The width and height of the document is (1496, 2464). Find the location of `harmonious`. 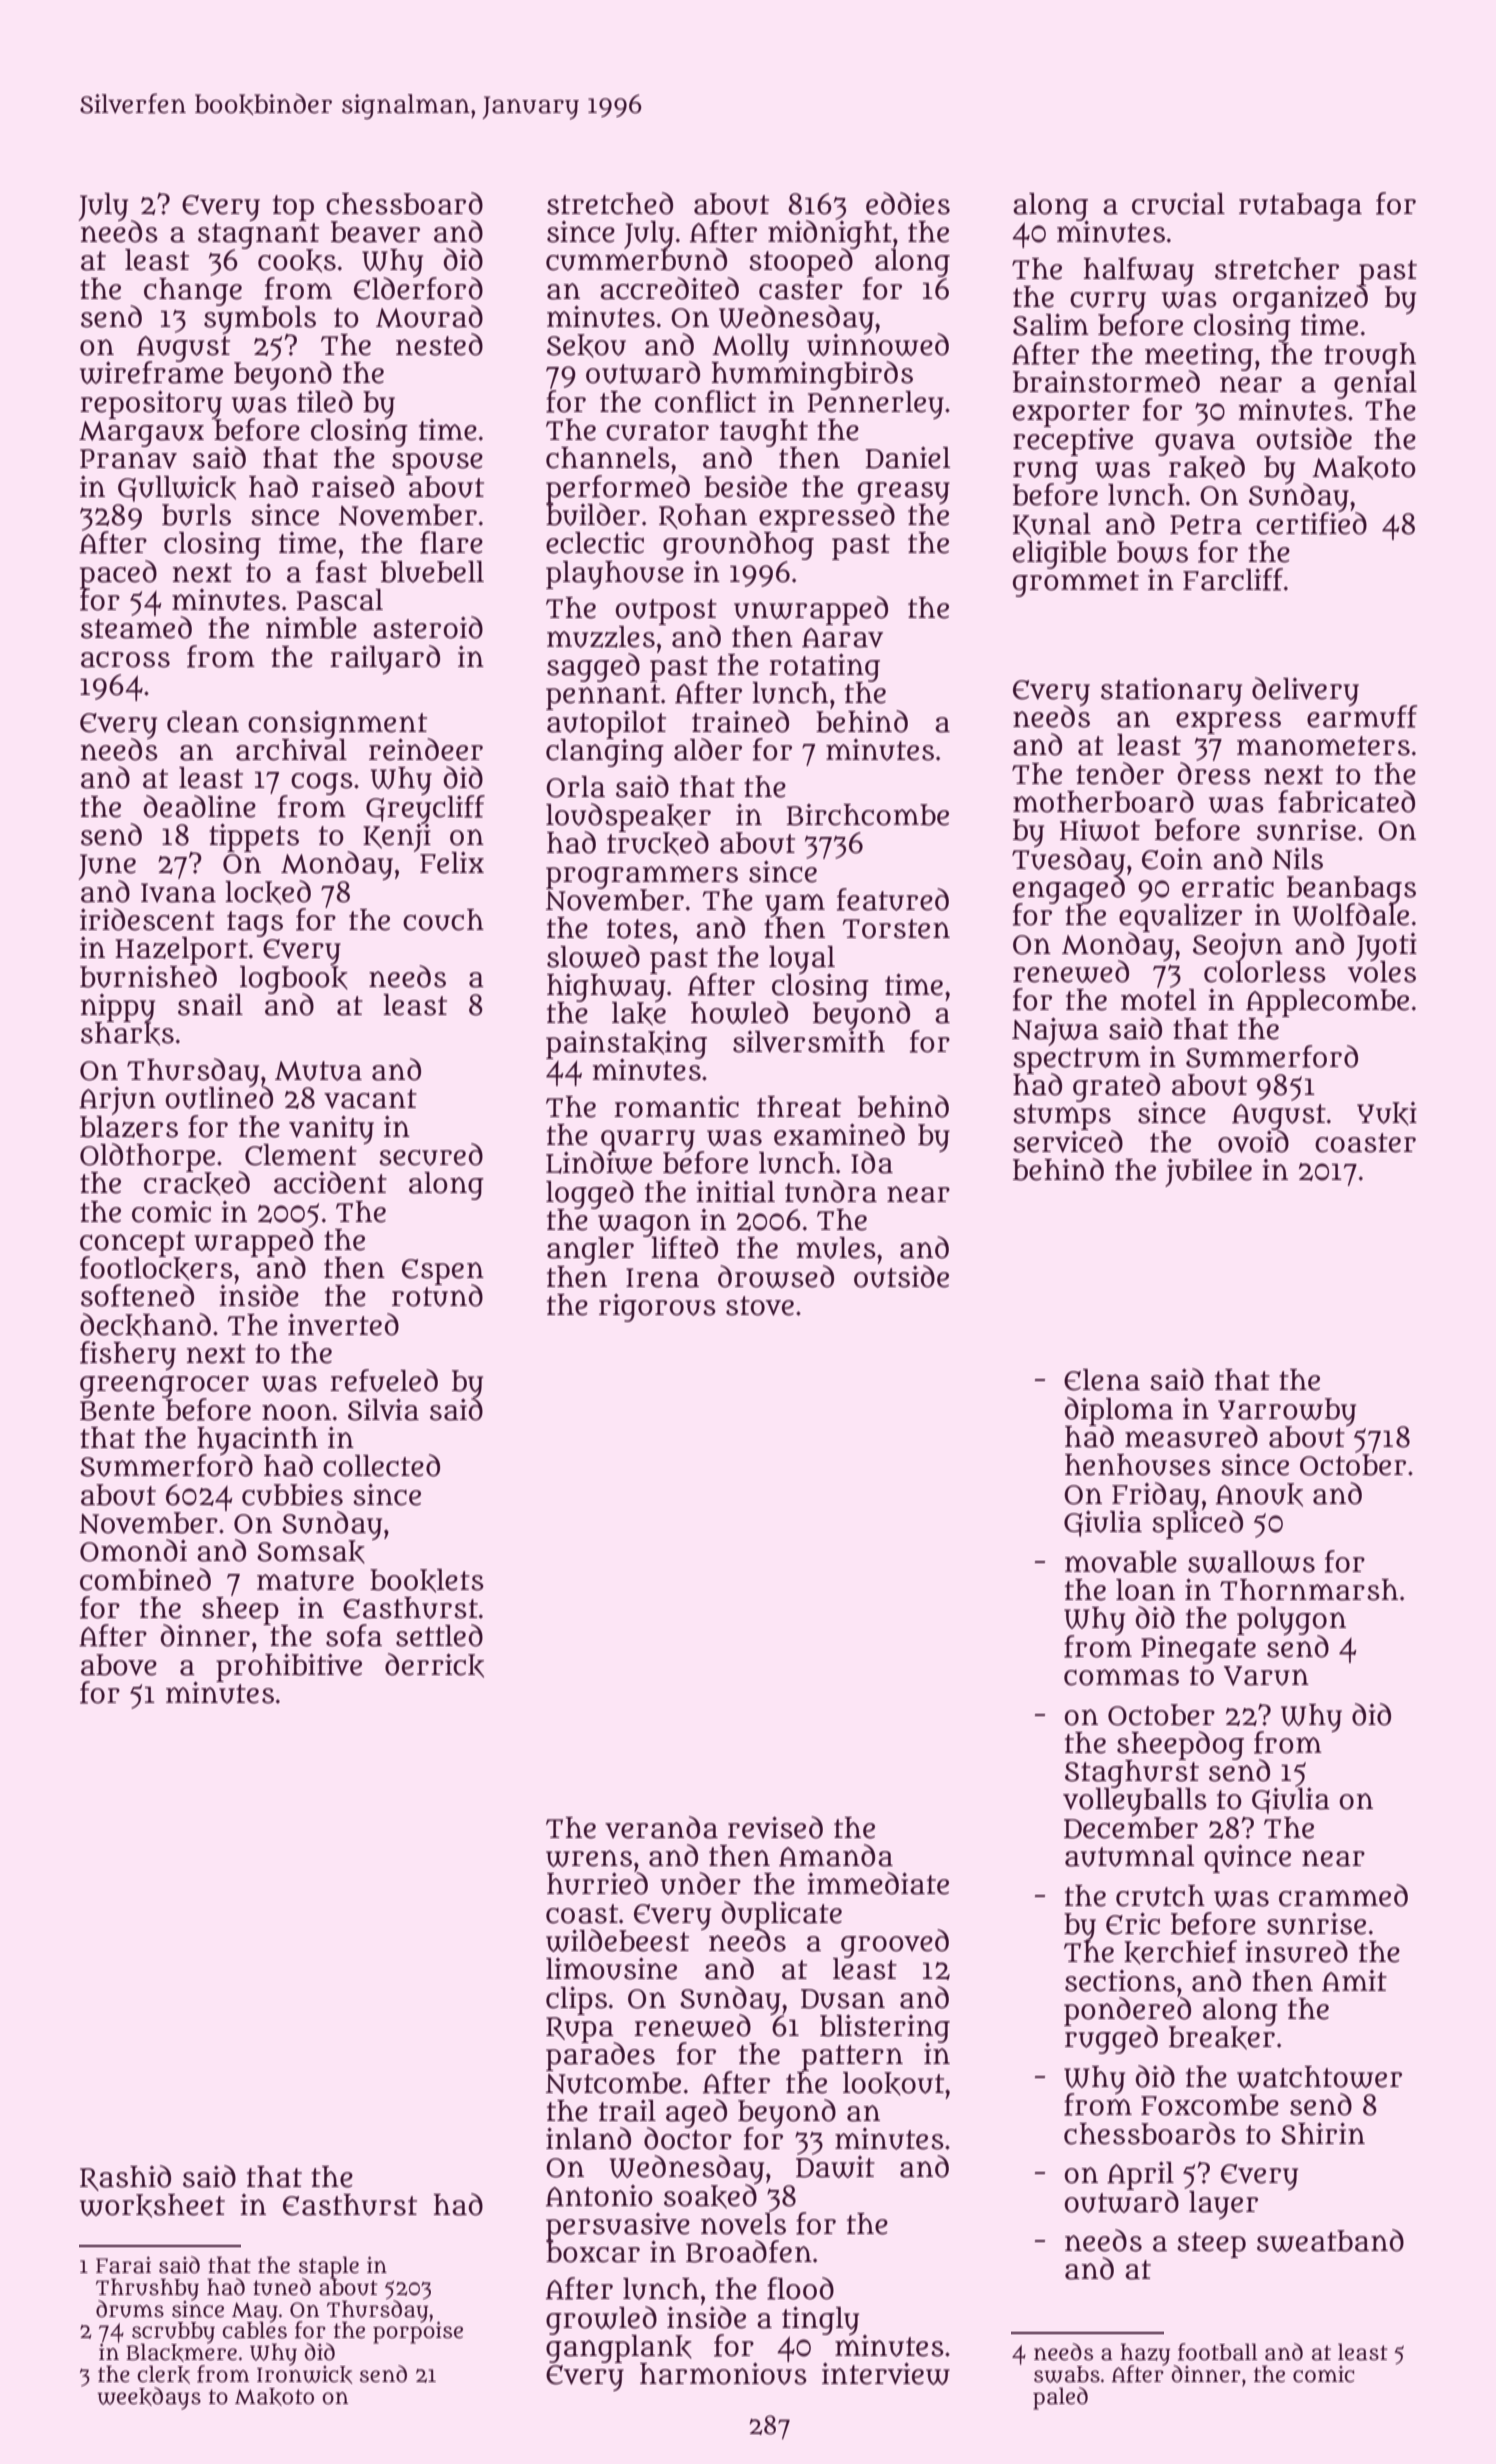

harmonious is located at coordinates (723, 2374).
